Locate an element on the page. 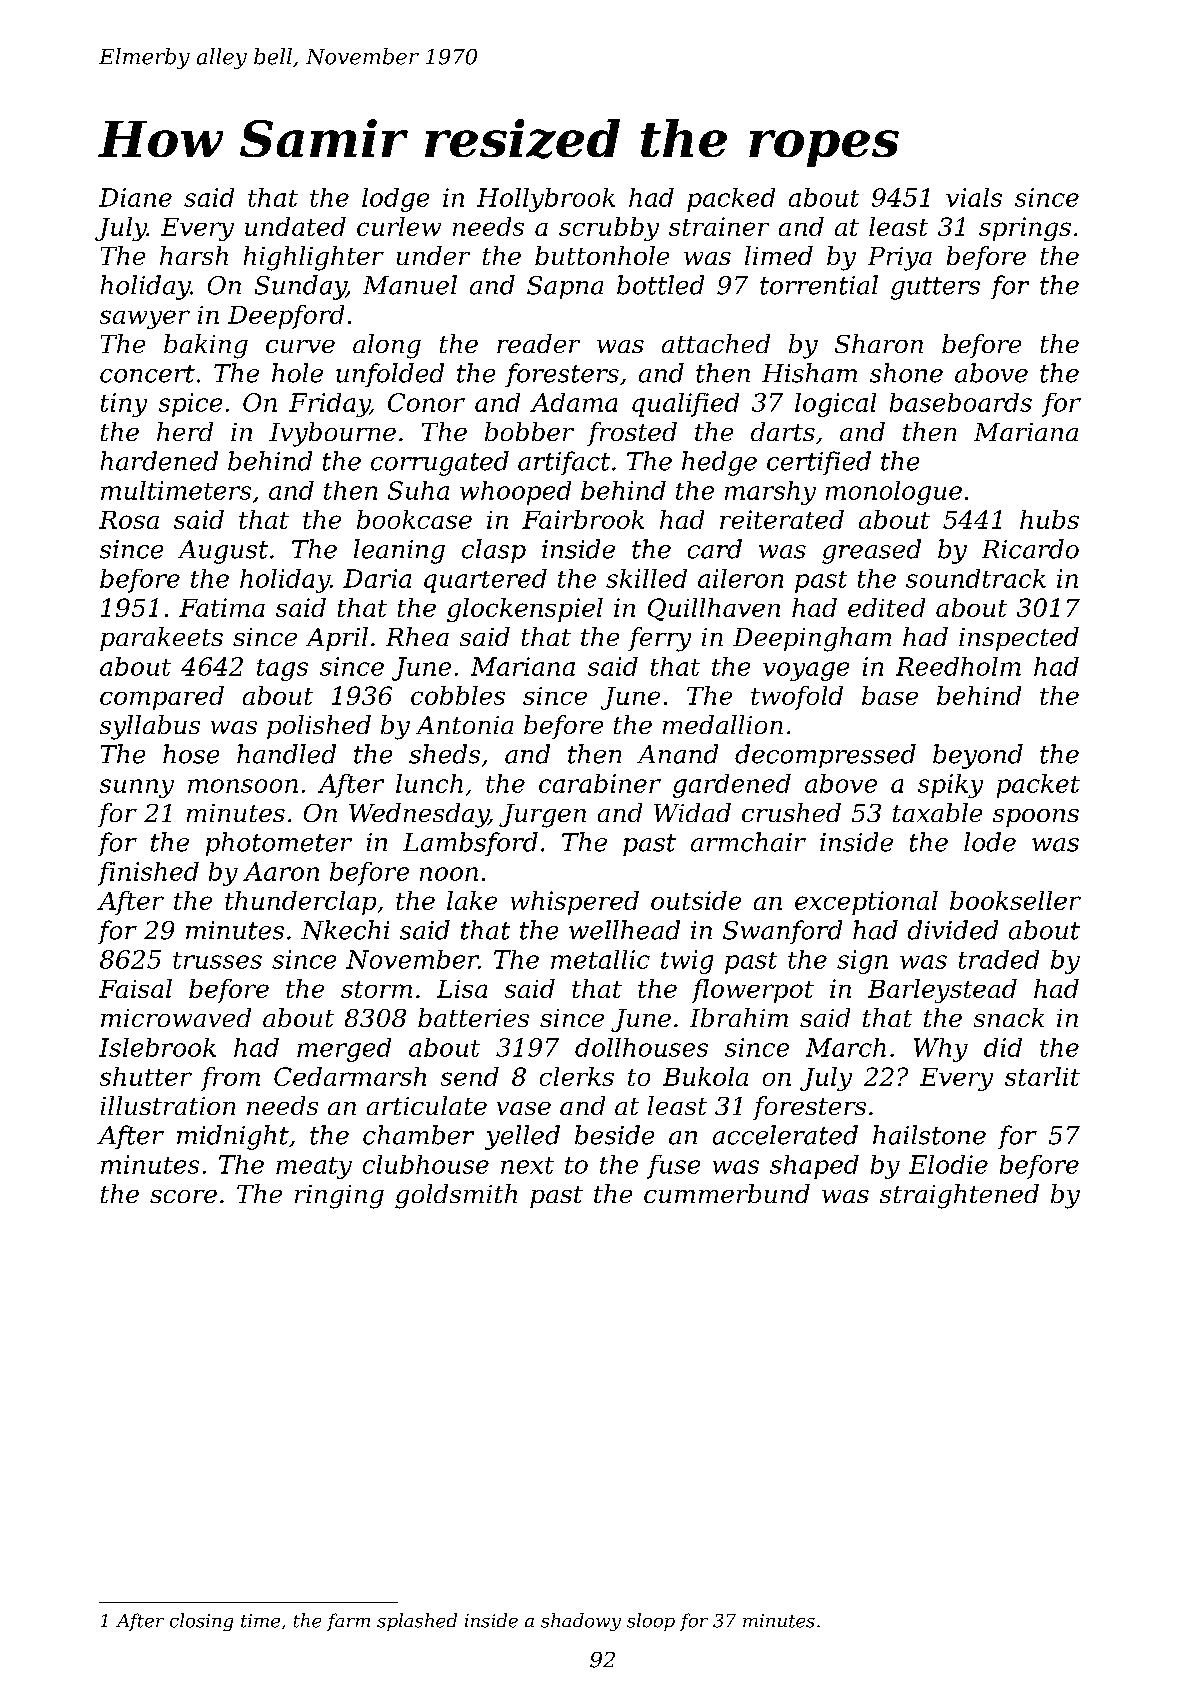 The image size is (1179, 1707). closing is located at coordinates (201, 1622).
